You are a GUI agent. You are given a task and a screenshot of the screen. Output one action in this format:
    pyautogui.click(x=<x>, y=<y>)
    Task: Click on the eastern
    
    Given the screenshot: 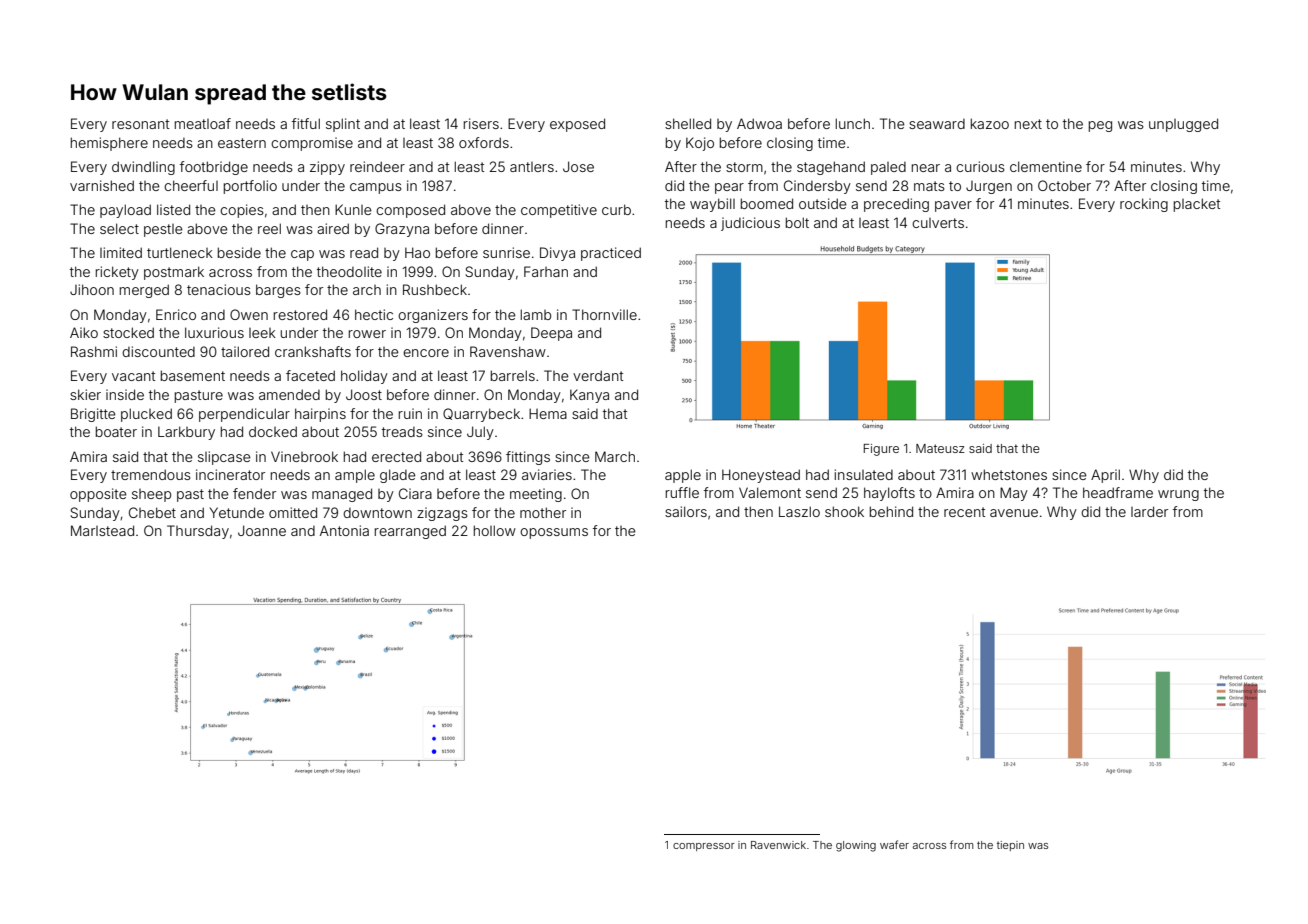 What is the action you would take?
    pyautogui.click(x=242, y=143)
